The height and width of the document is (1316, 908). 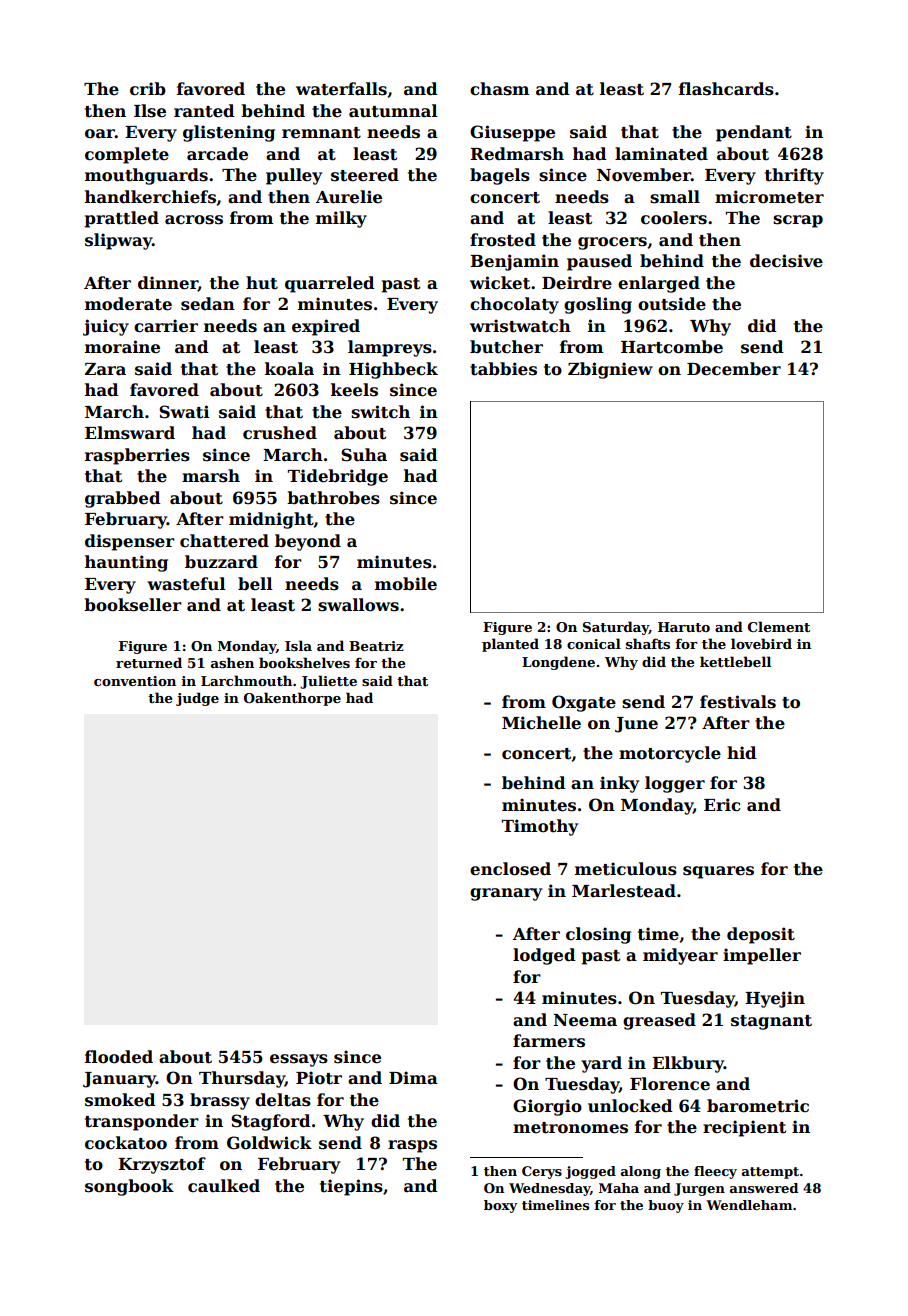 What do you see at coordinates (292, 699) in the document?
I see `Oakenthorpe` at bounding box center [292, 699].
